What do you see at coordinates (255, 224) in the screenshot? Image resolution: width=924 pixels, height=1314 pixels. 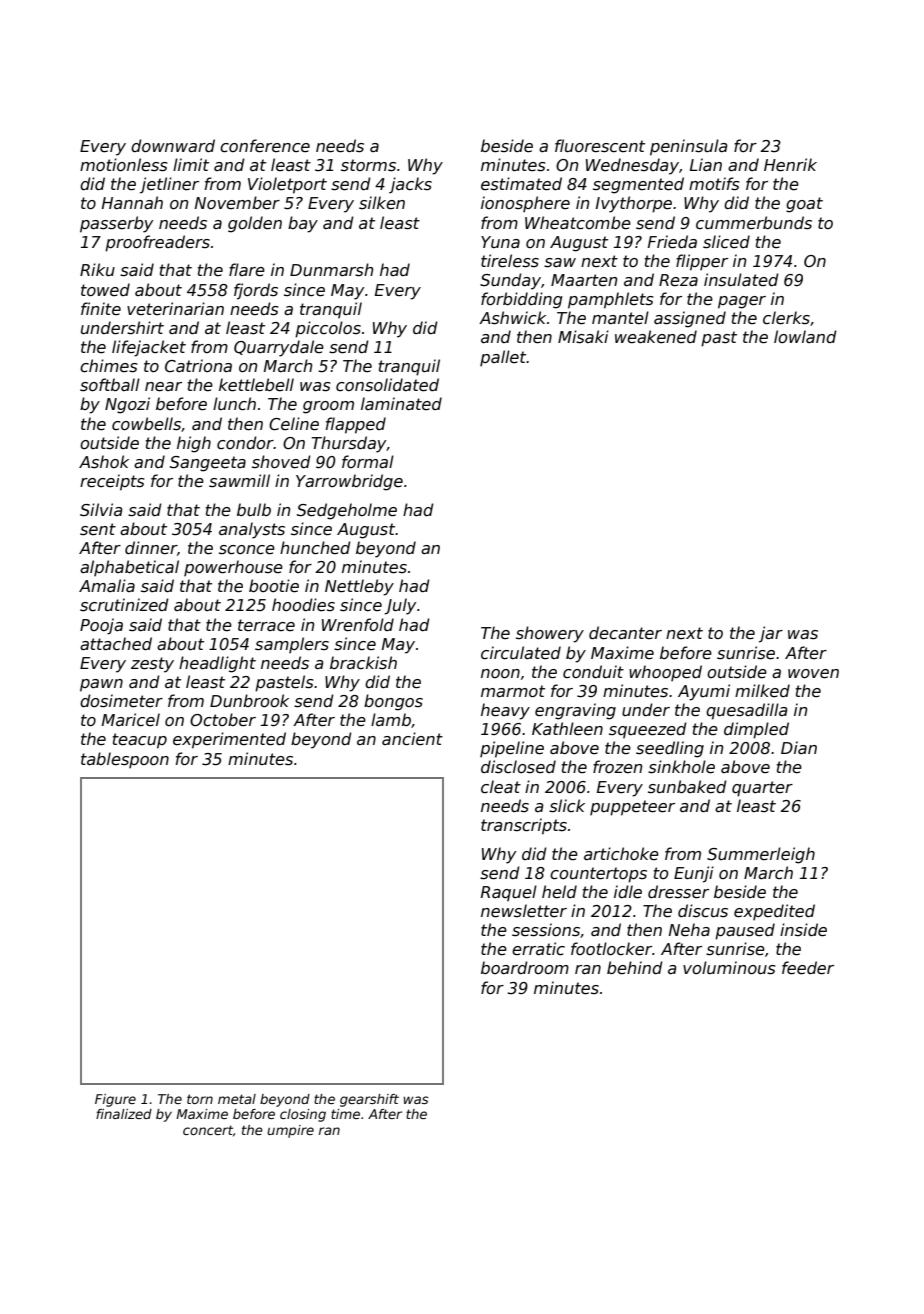 I see `golden` at bounding box center [255, 224].
